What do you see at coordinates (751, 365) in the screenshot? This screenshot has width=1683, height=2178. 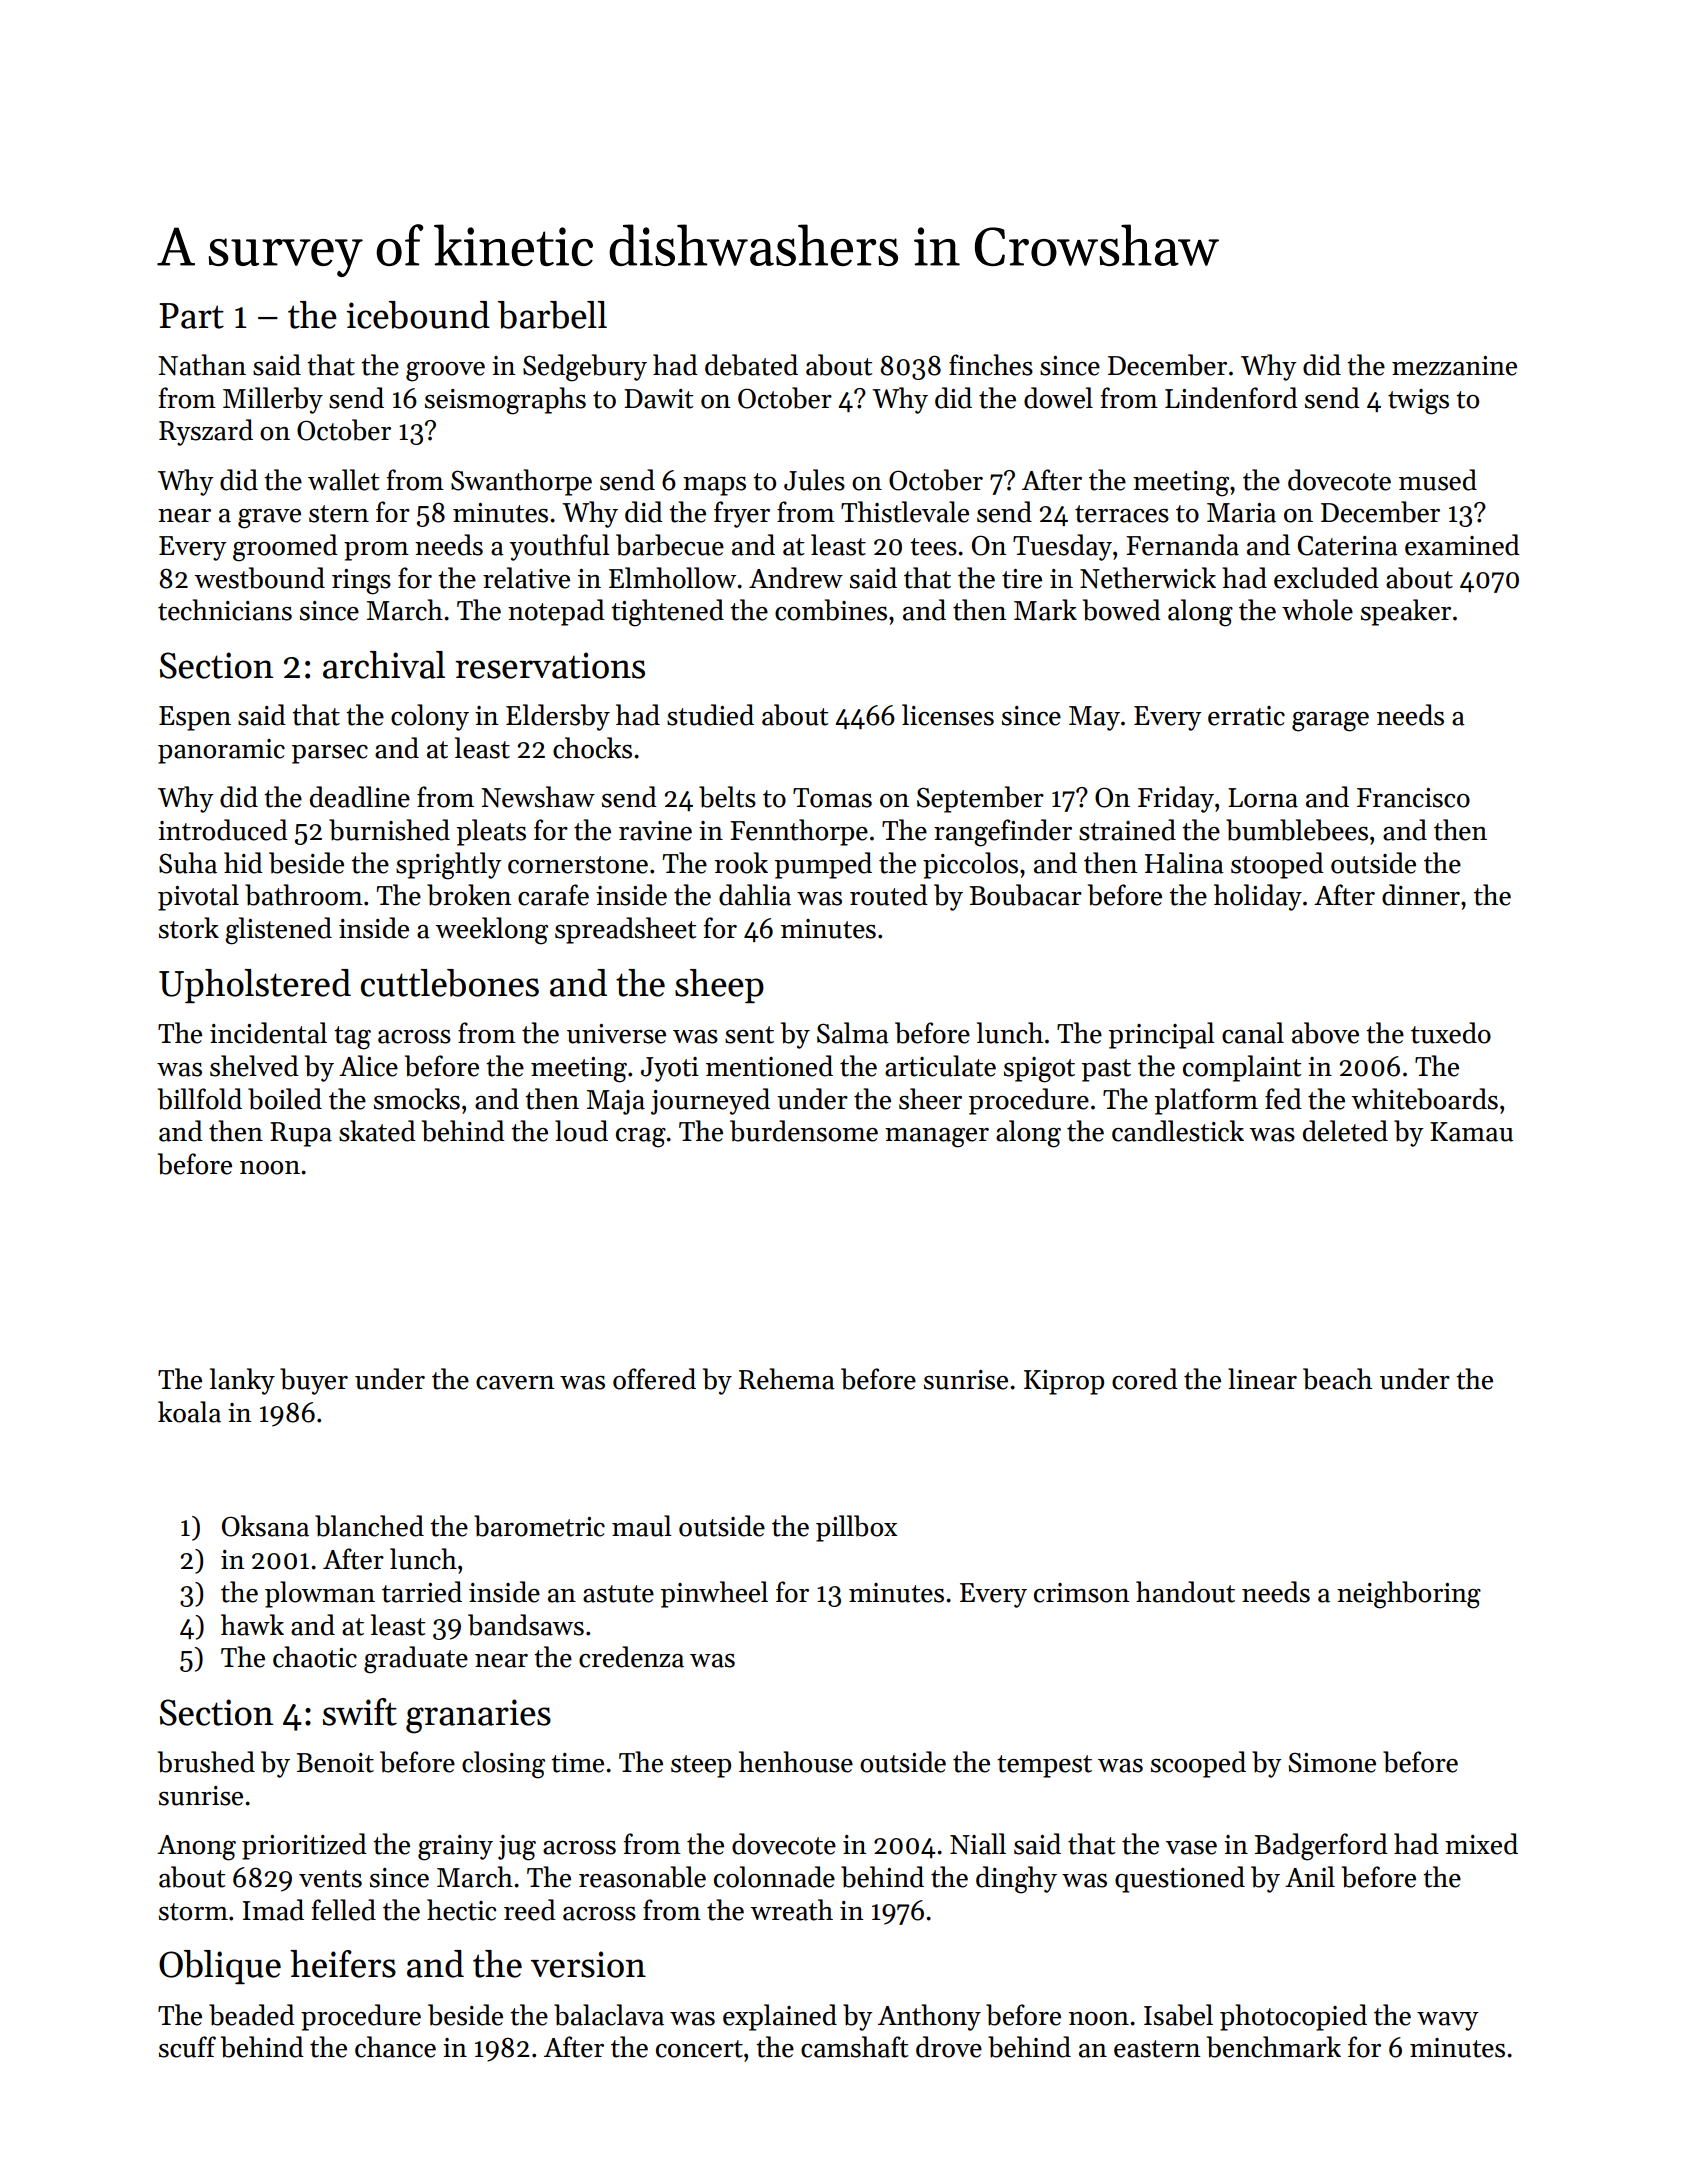 I see `debated` at bounding box center [751, 365].
